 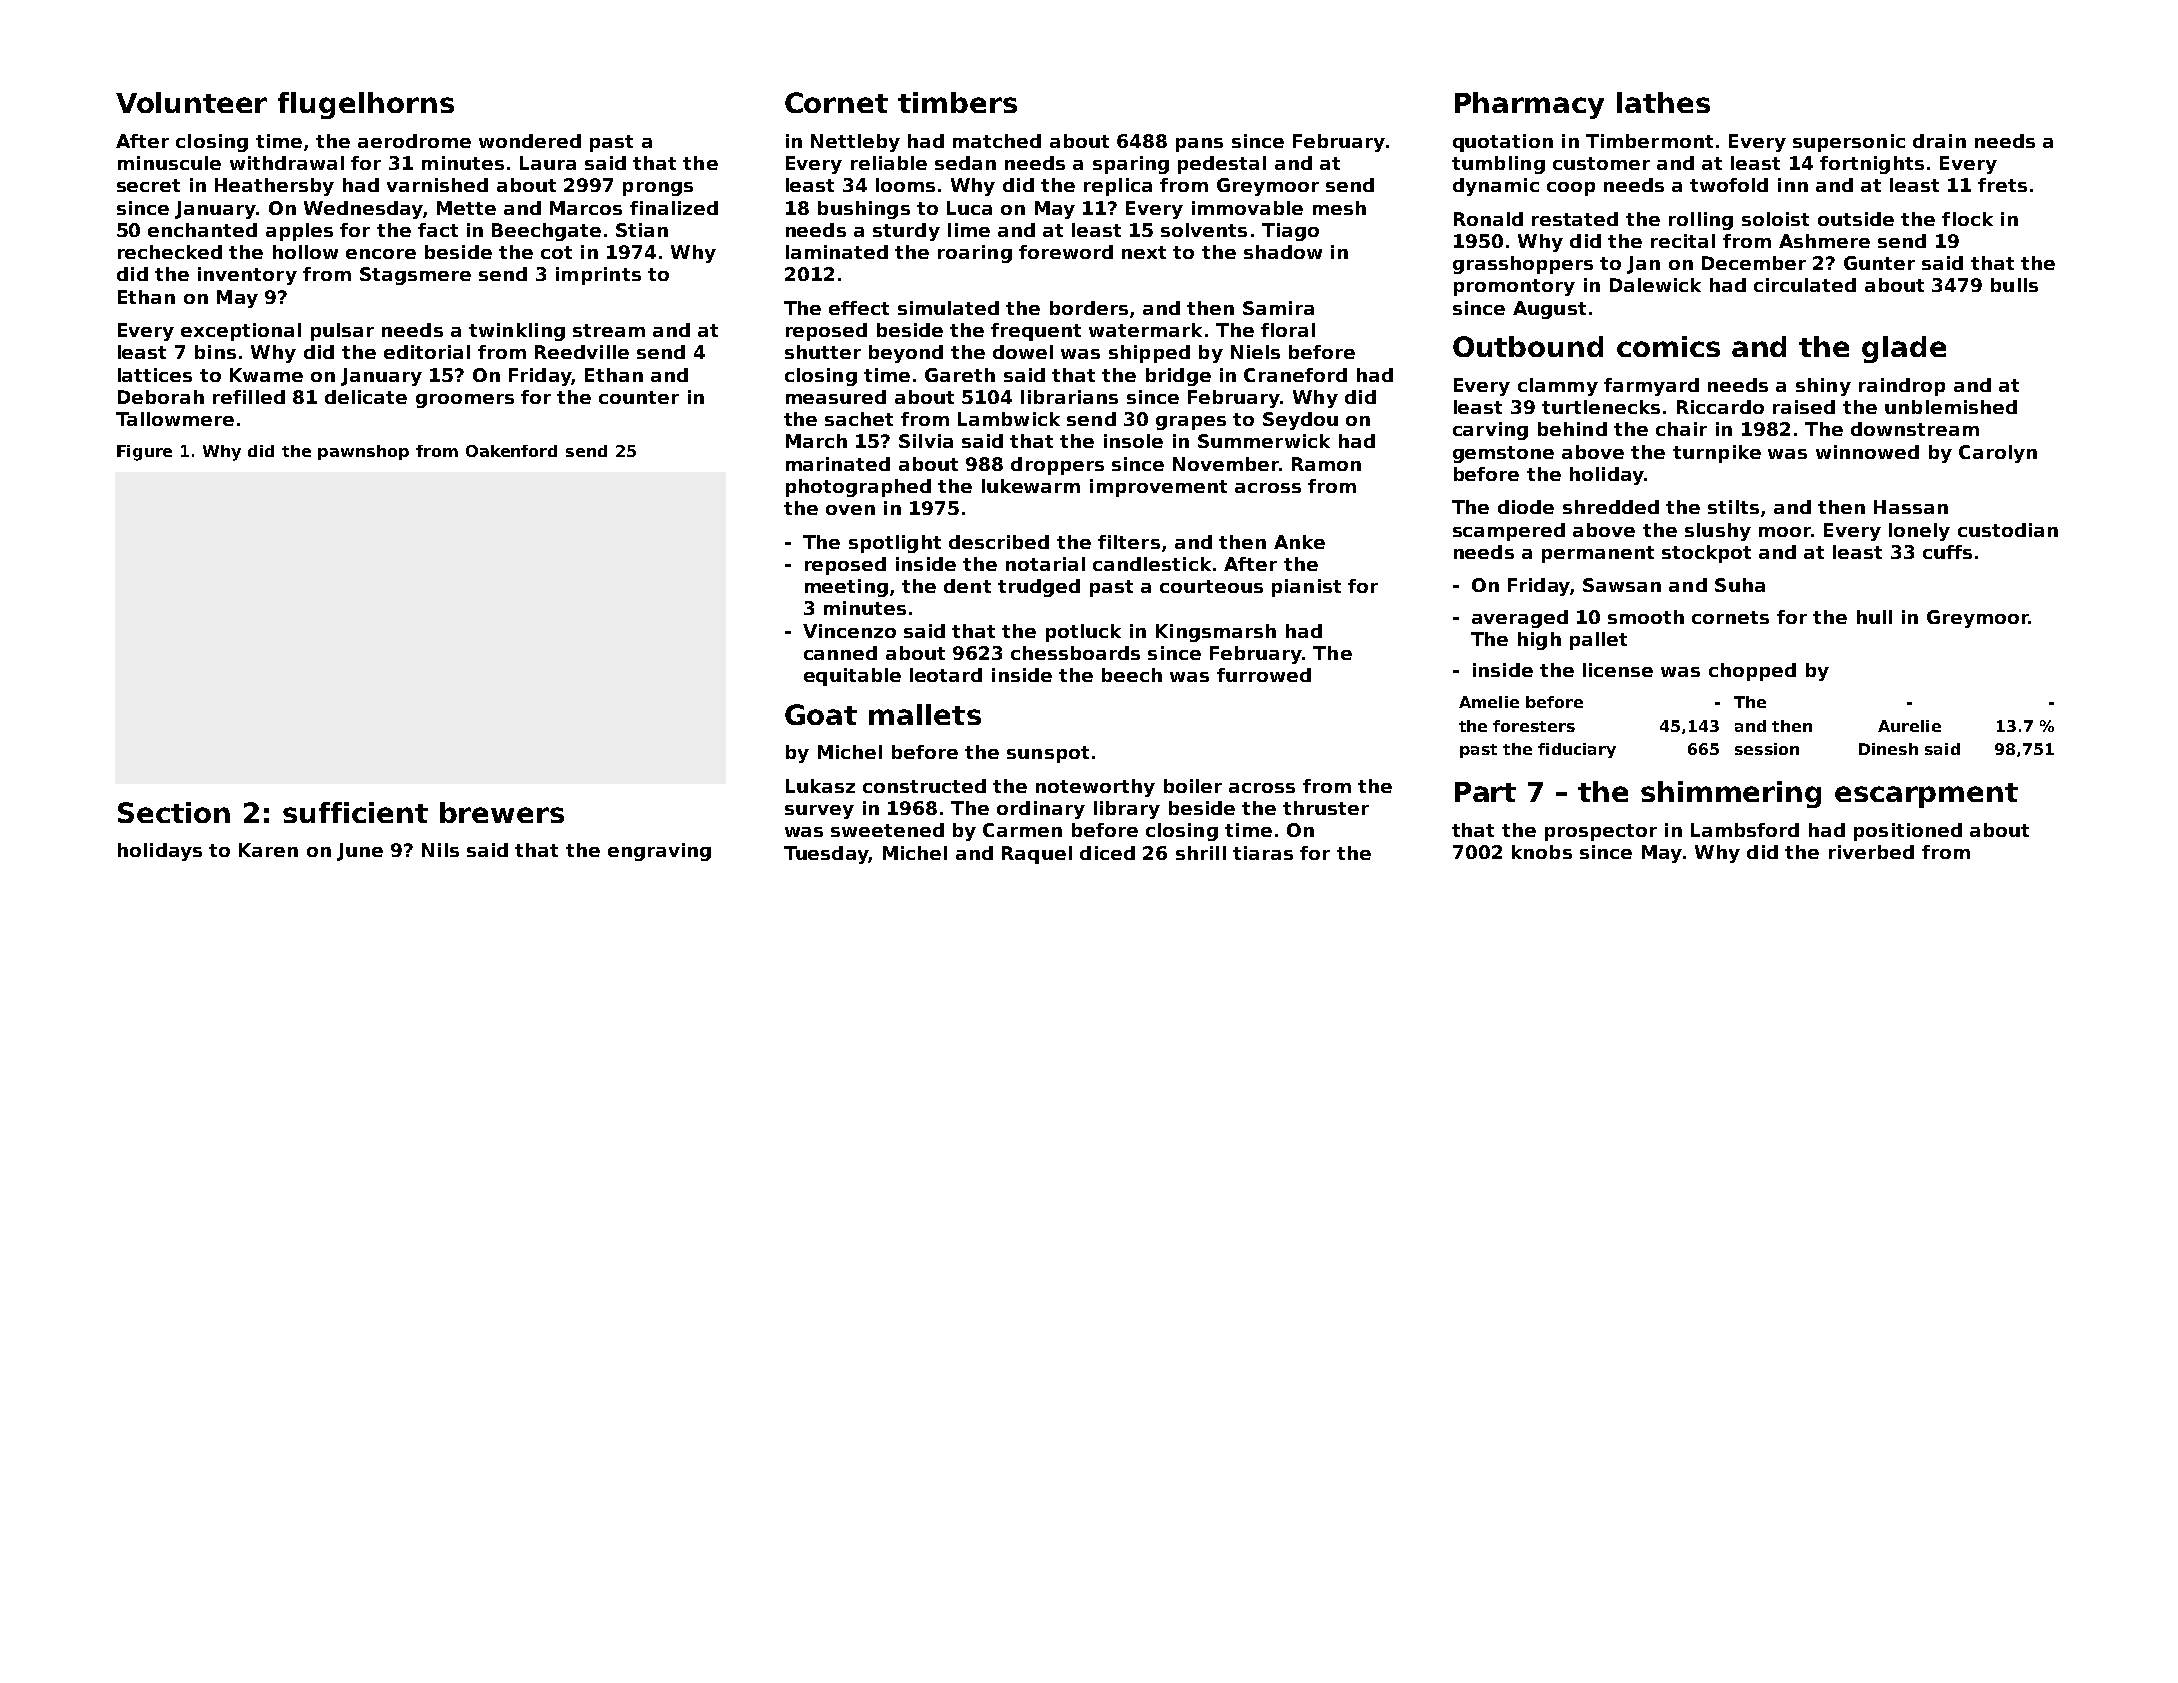 I want to click on sufficient, so click(x=355, y=812).
